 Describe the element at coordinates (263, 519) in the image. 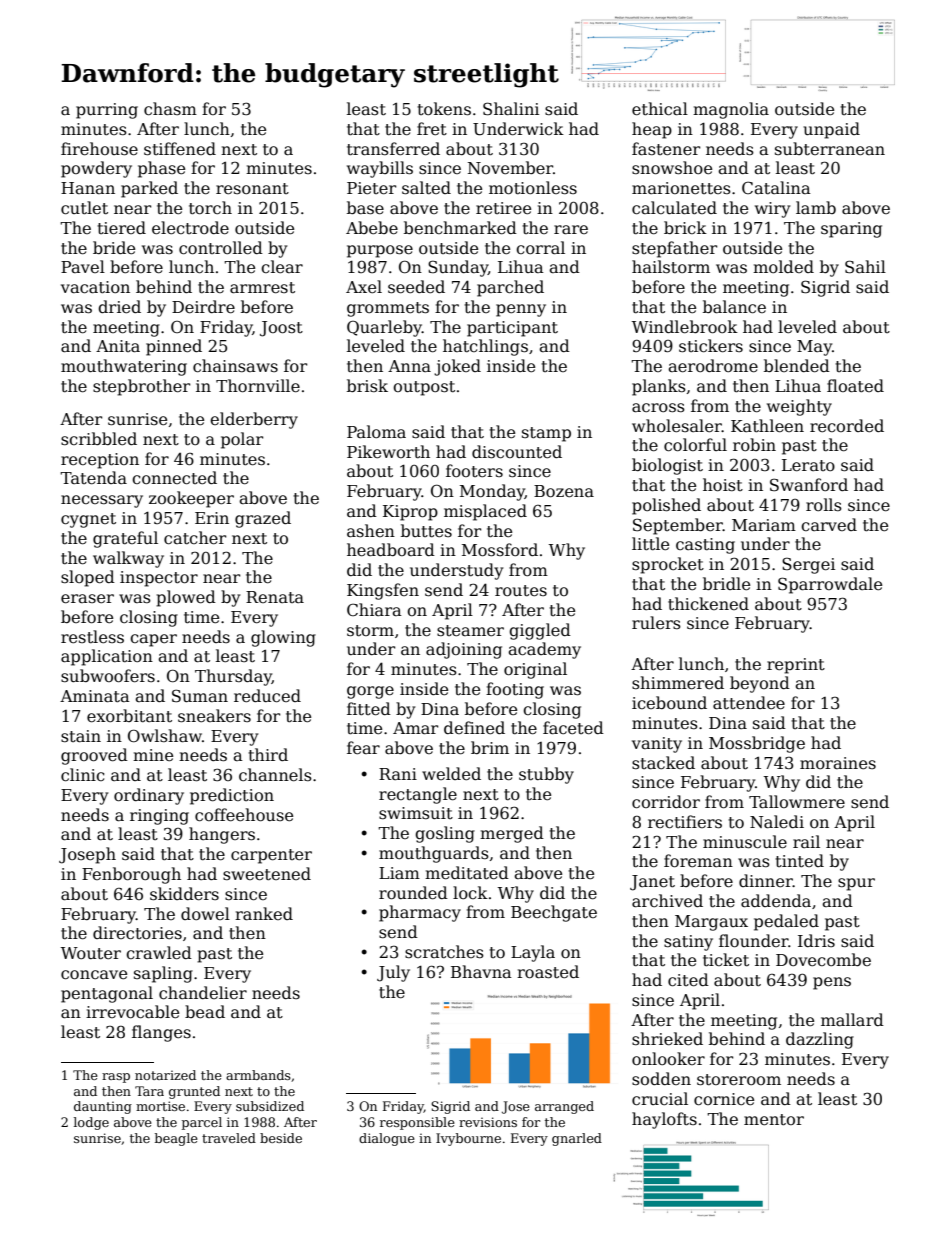

I see `grazed` at that location.
